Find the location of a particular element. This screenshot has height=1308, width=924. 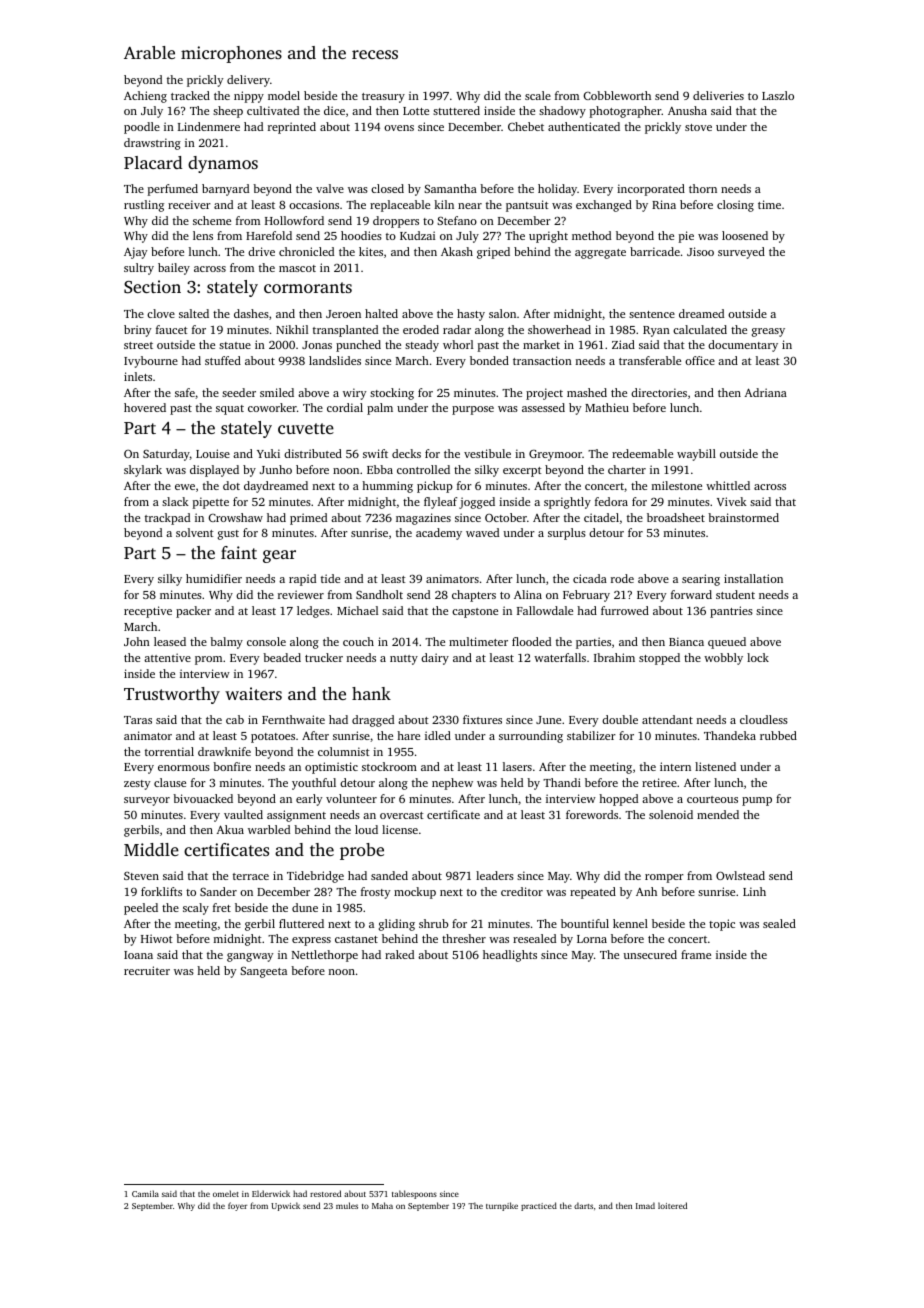

Sangeeta is located at coordinates (263, 972).
